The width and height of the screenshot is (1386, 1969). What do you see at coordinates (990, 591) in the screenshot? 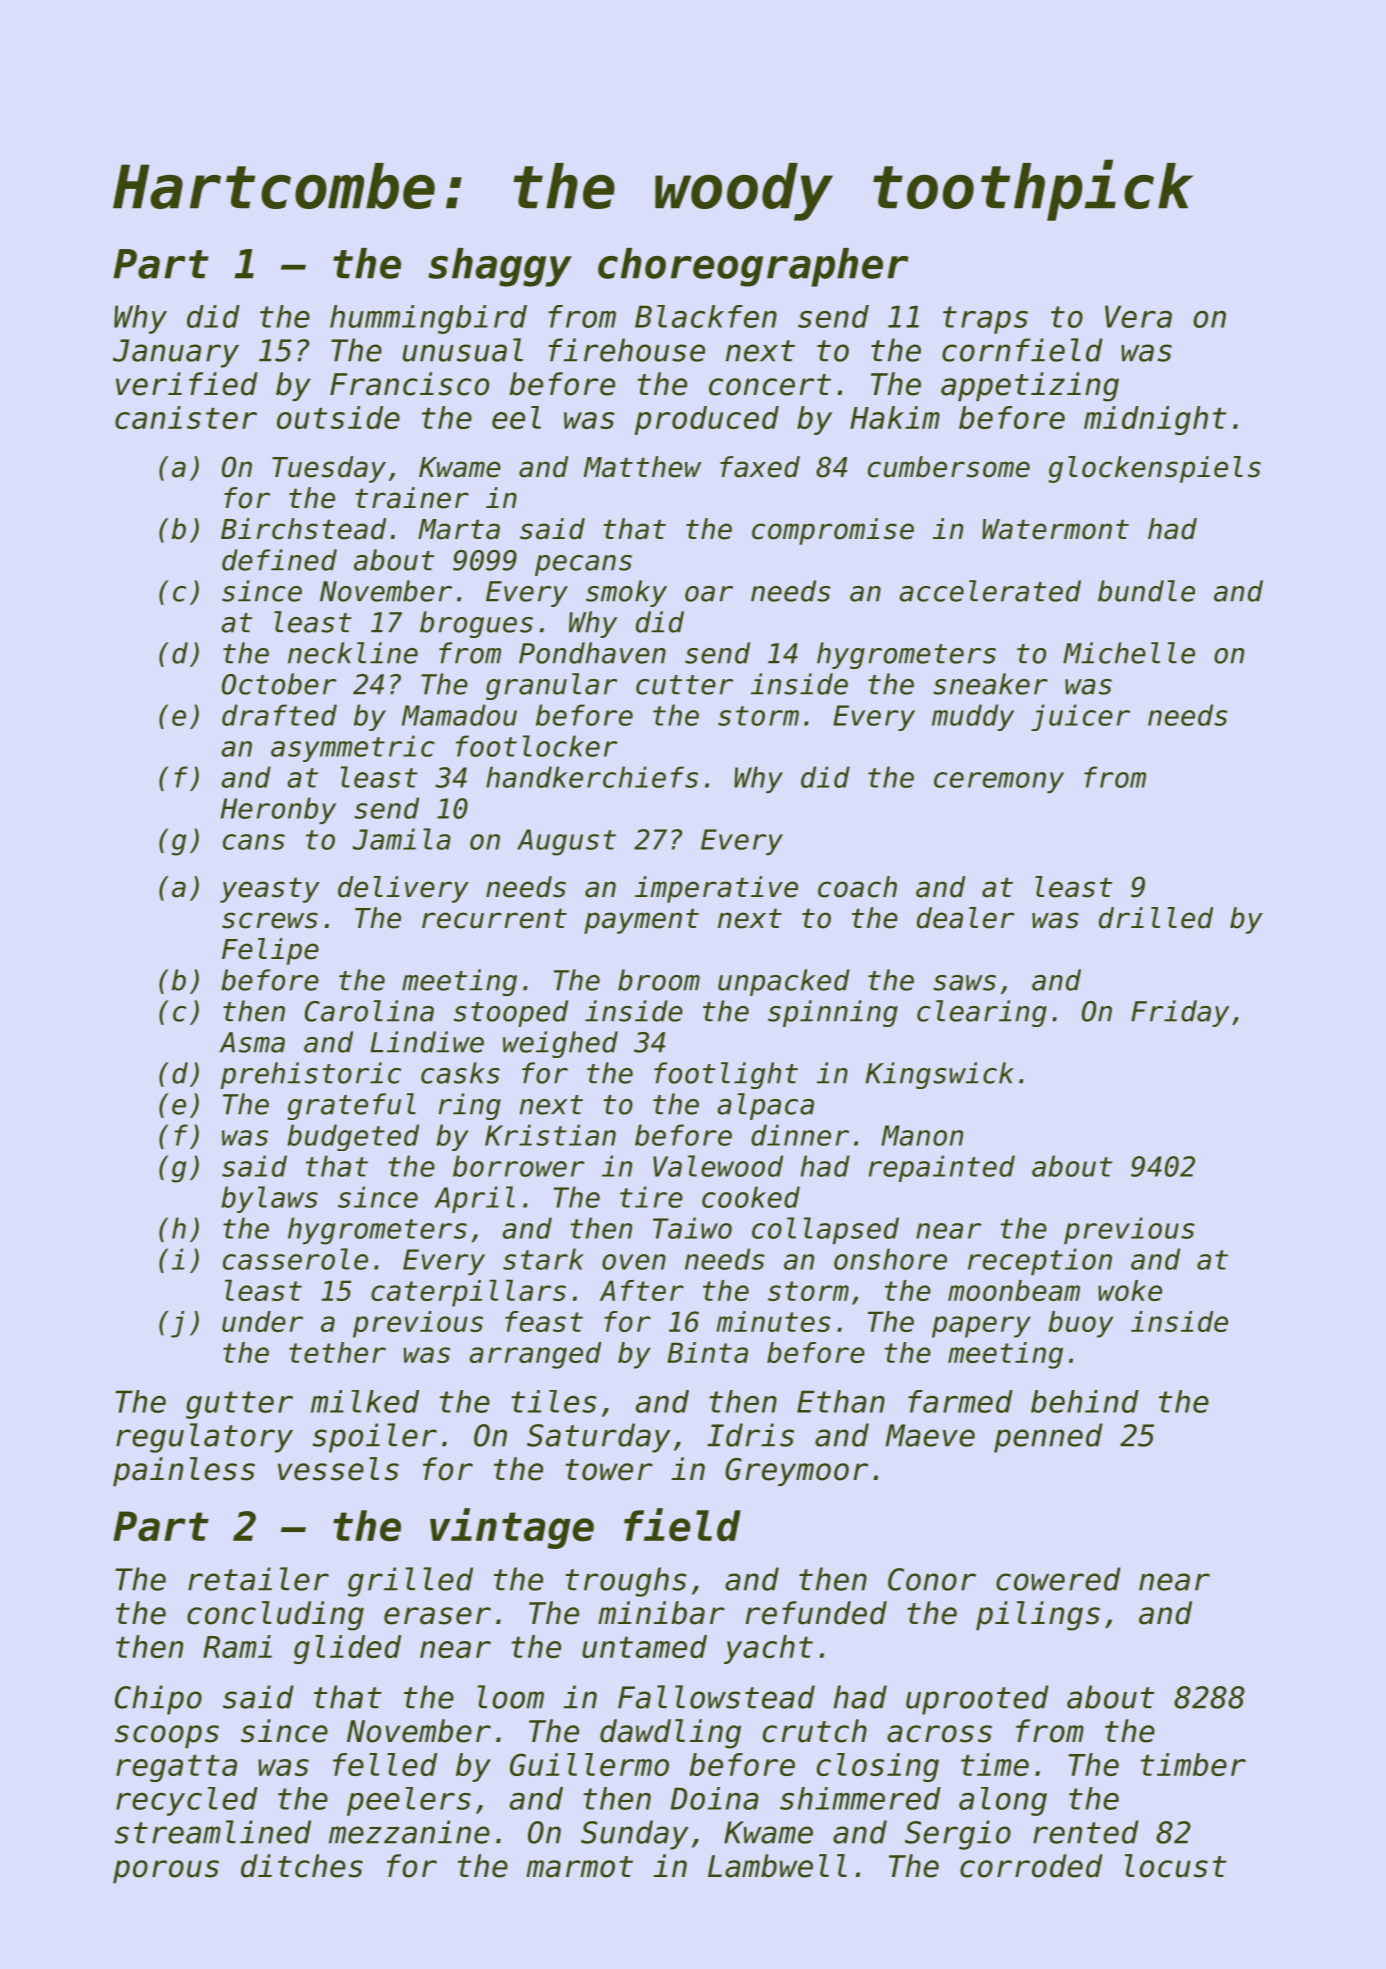
I see `accelerated` at bounding box center [990, 591].
